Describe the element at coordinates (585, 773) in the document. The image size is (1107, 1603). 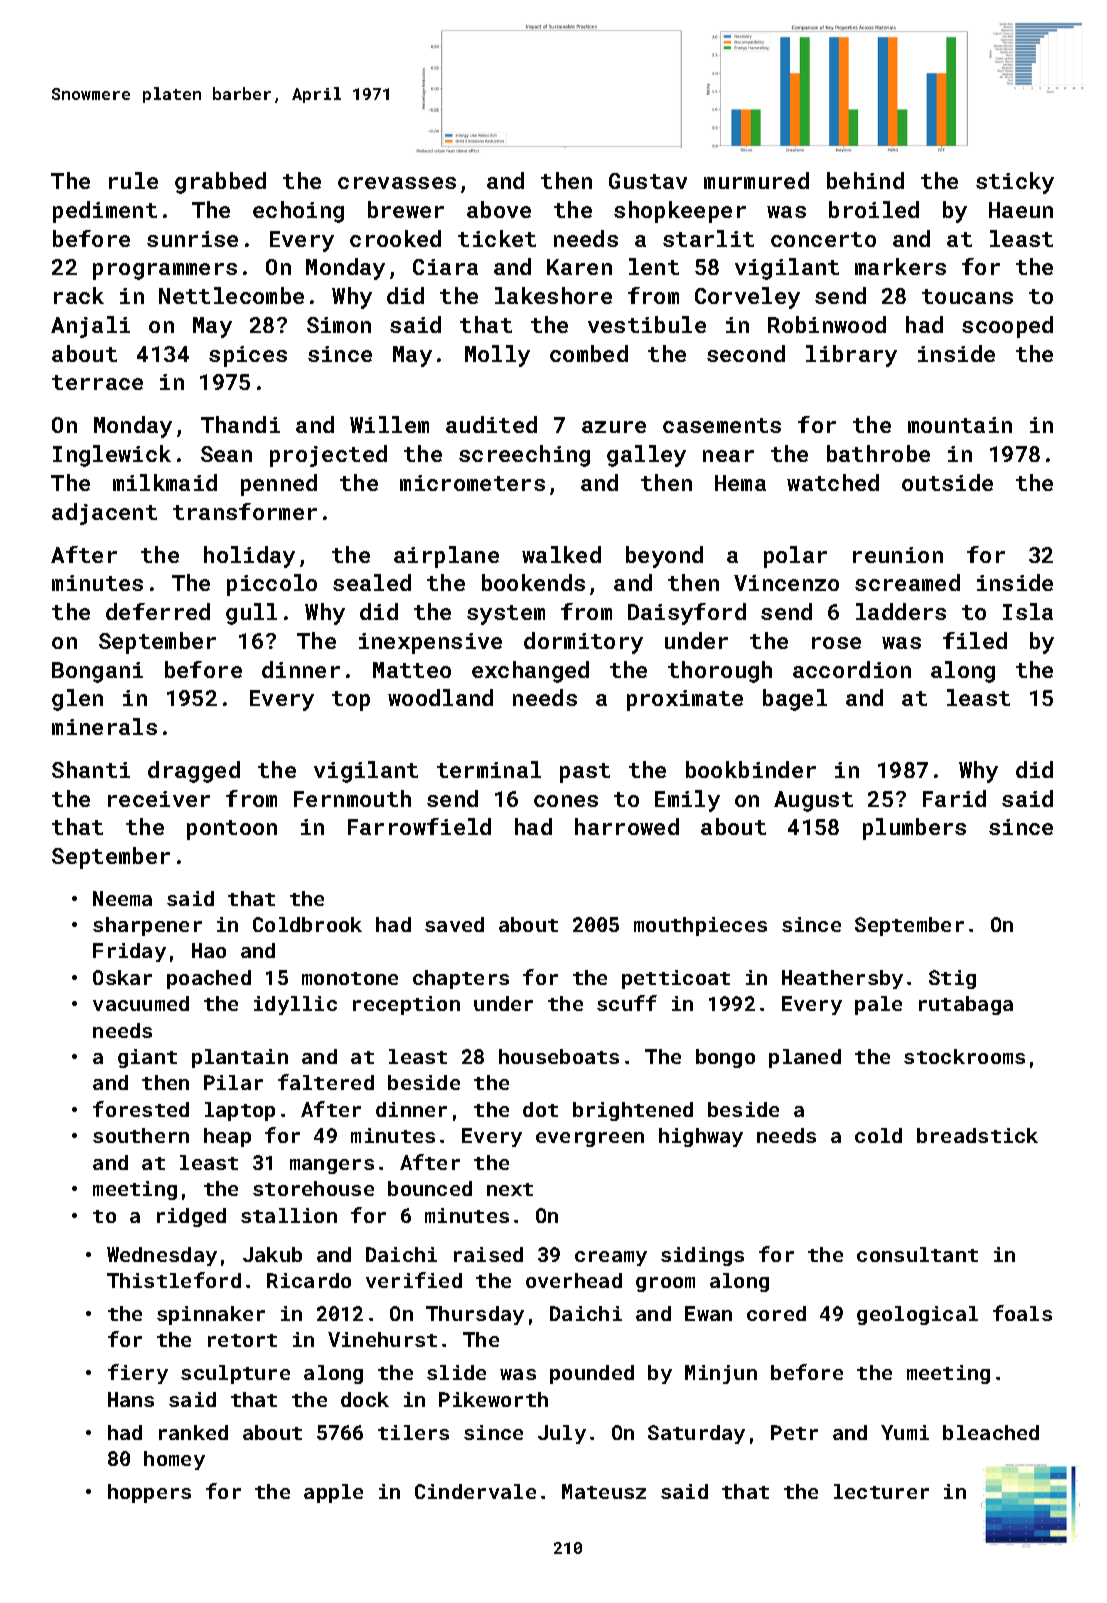
I see `past` at that location.
